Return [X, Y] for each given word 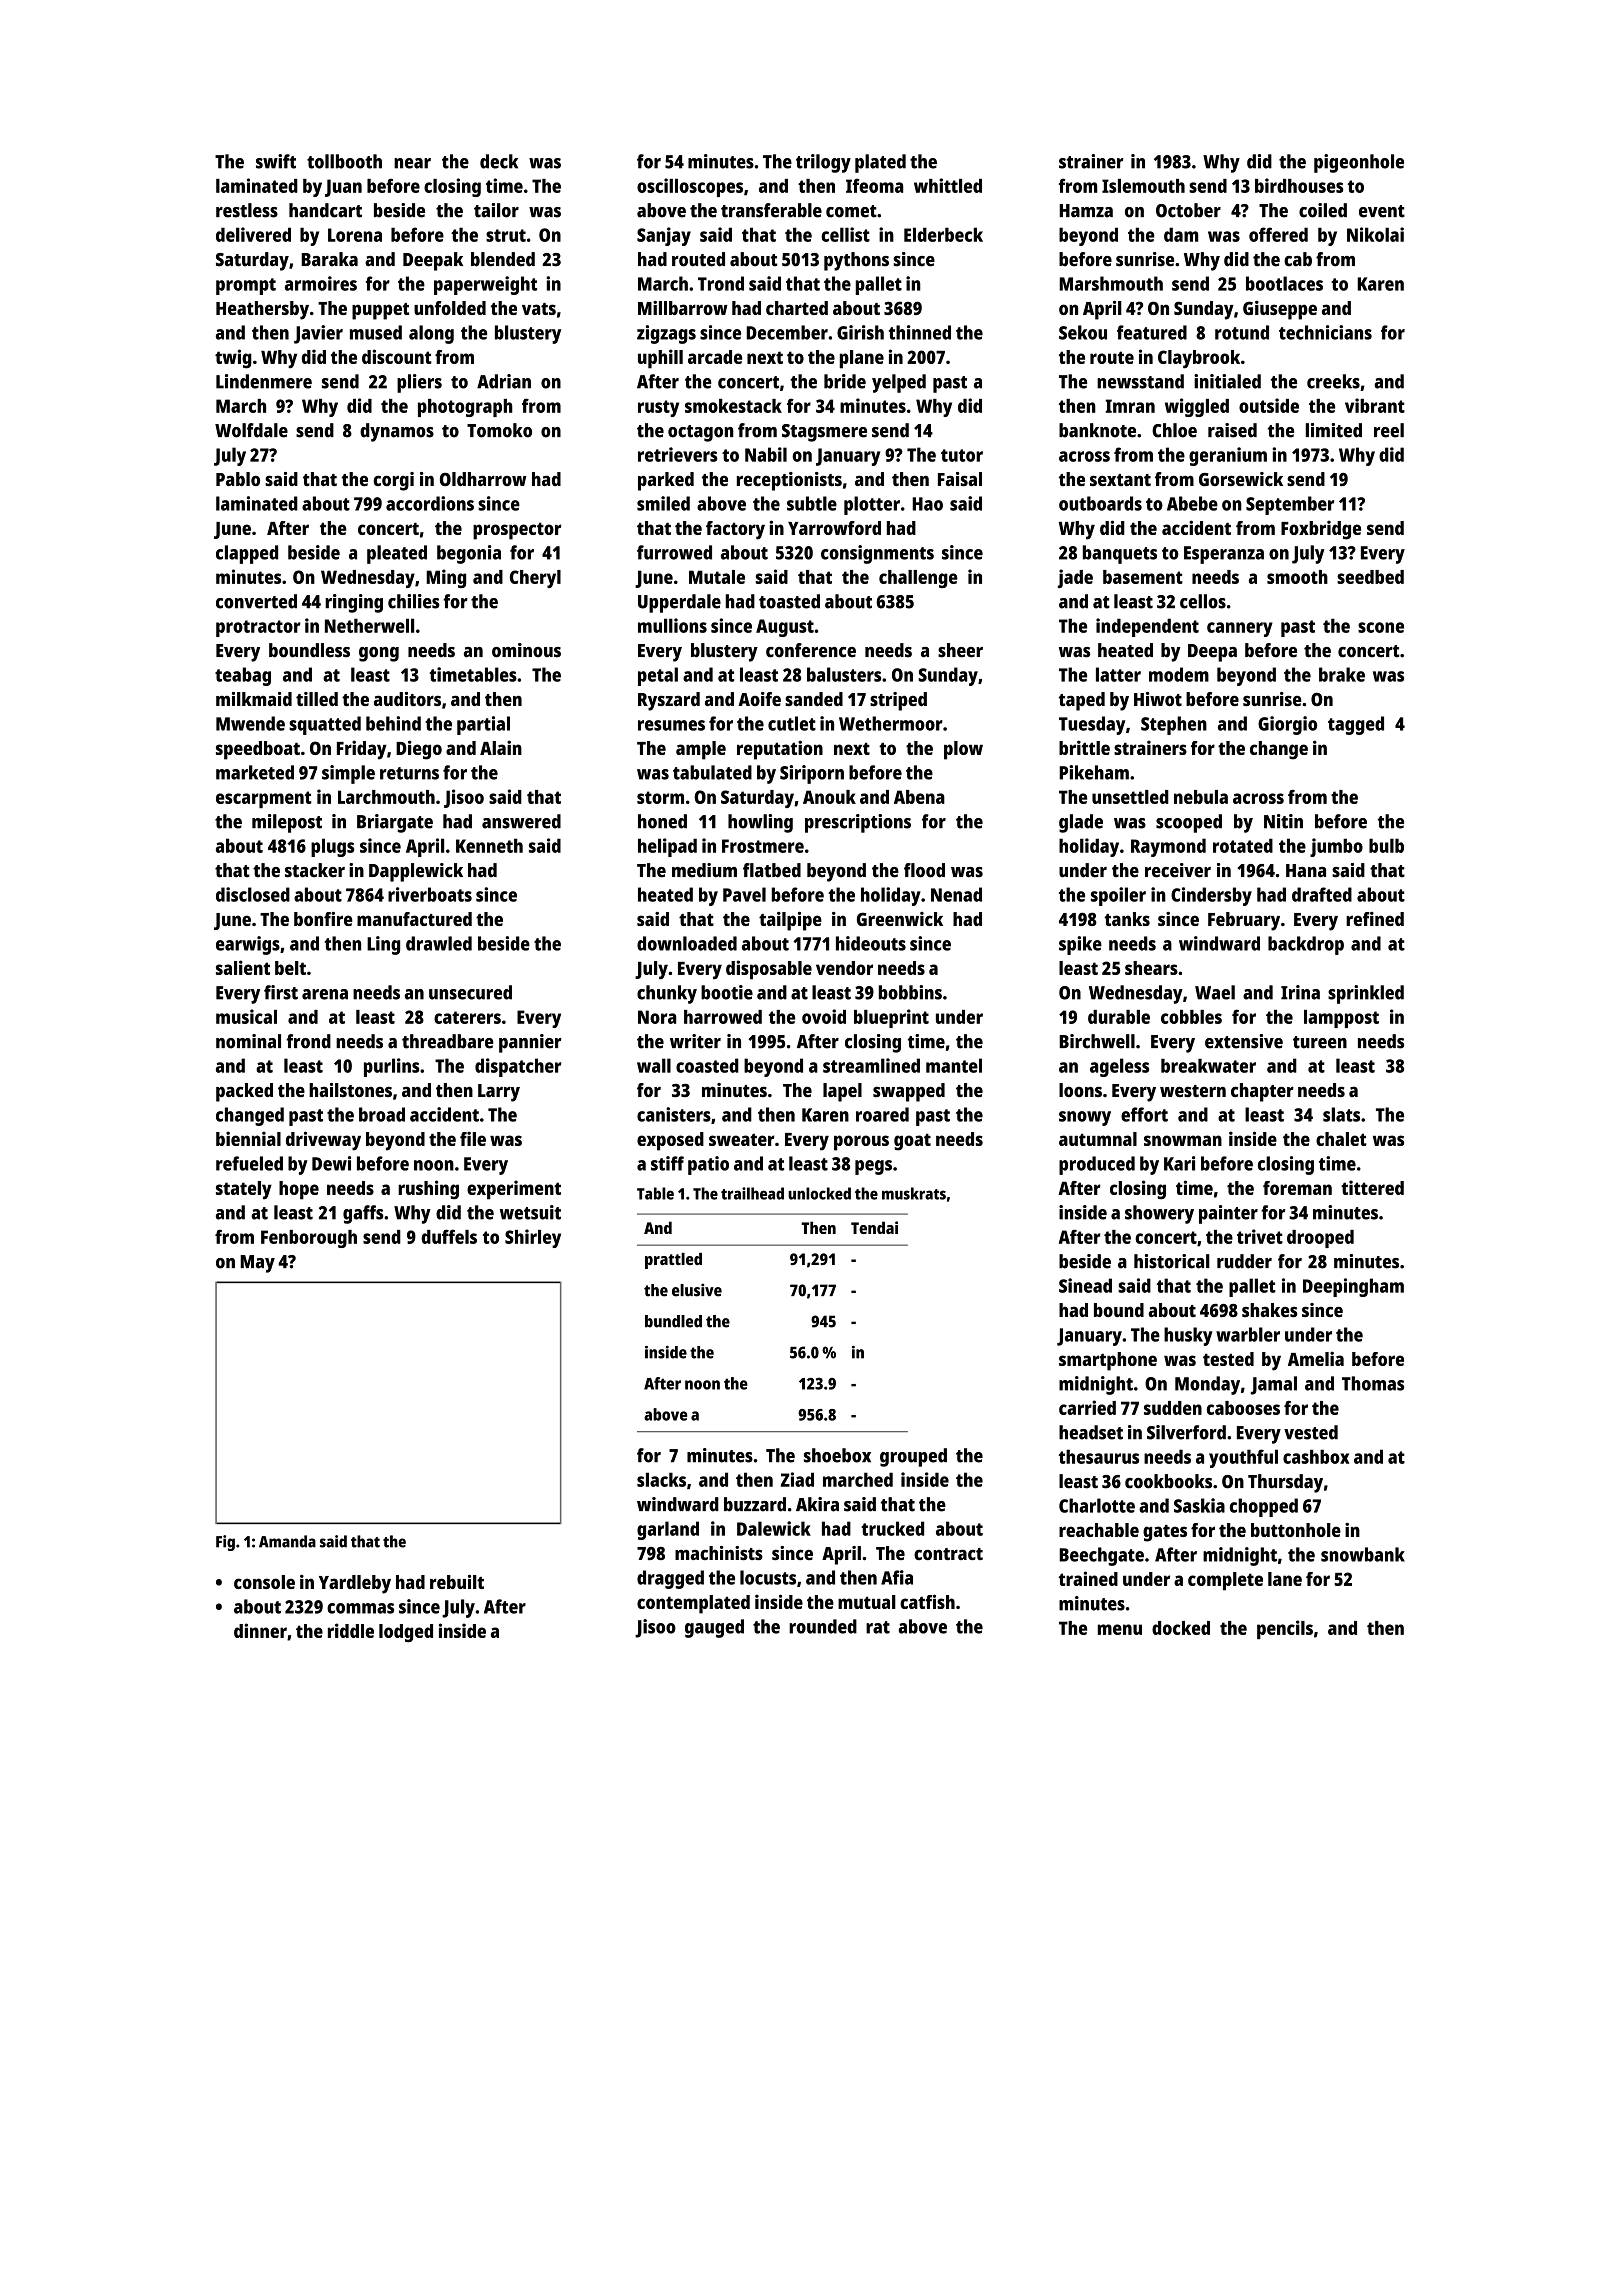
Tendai [874, 1227]
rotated [1243, 845]
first [281, 992]
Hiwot [1158, 699]
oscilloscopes [690, 187]
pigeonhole [1359, 163]
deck [499, 161]
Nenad [956, 894]
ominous [526, 650]
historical [1172, 1261]
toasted [789, 601]
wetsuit [530, 1212]
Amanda [287, 1541]
